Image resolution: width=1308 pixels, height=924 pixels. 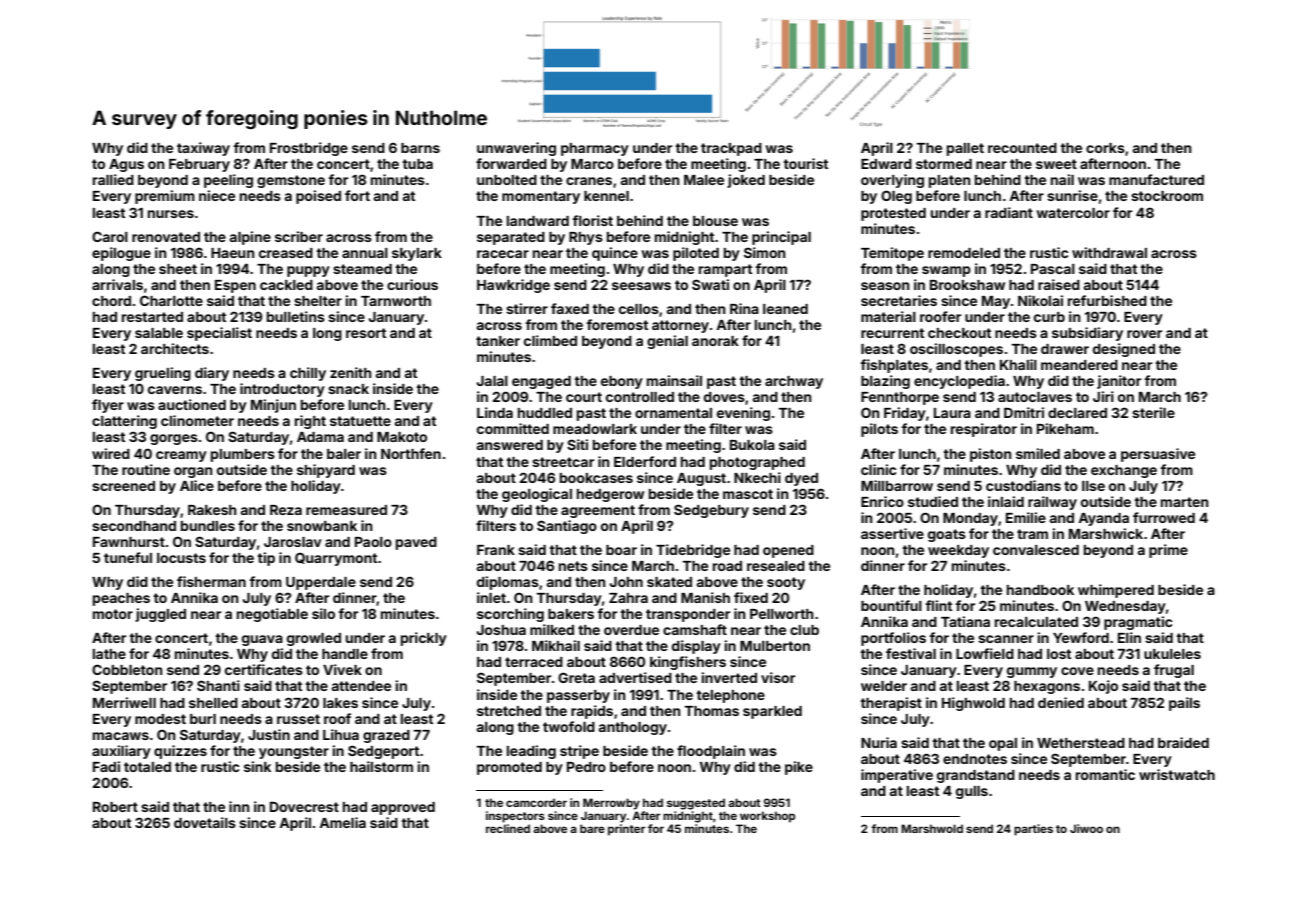 What do you see at coordinates (592, 220) in the screenshot?
I see `florist` at bounding box center [592, 220].
